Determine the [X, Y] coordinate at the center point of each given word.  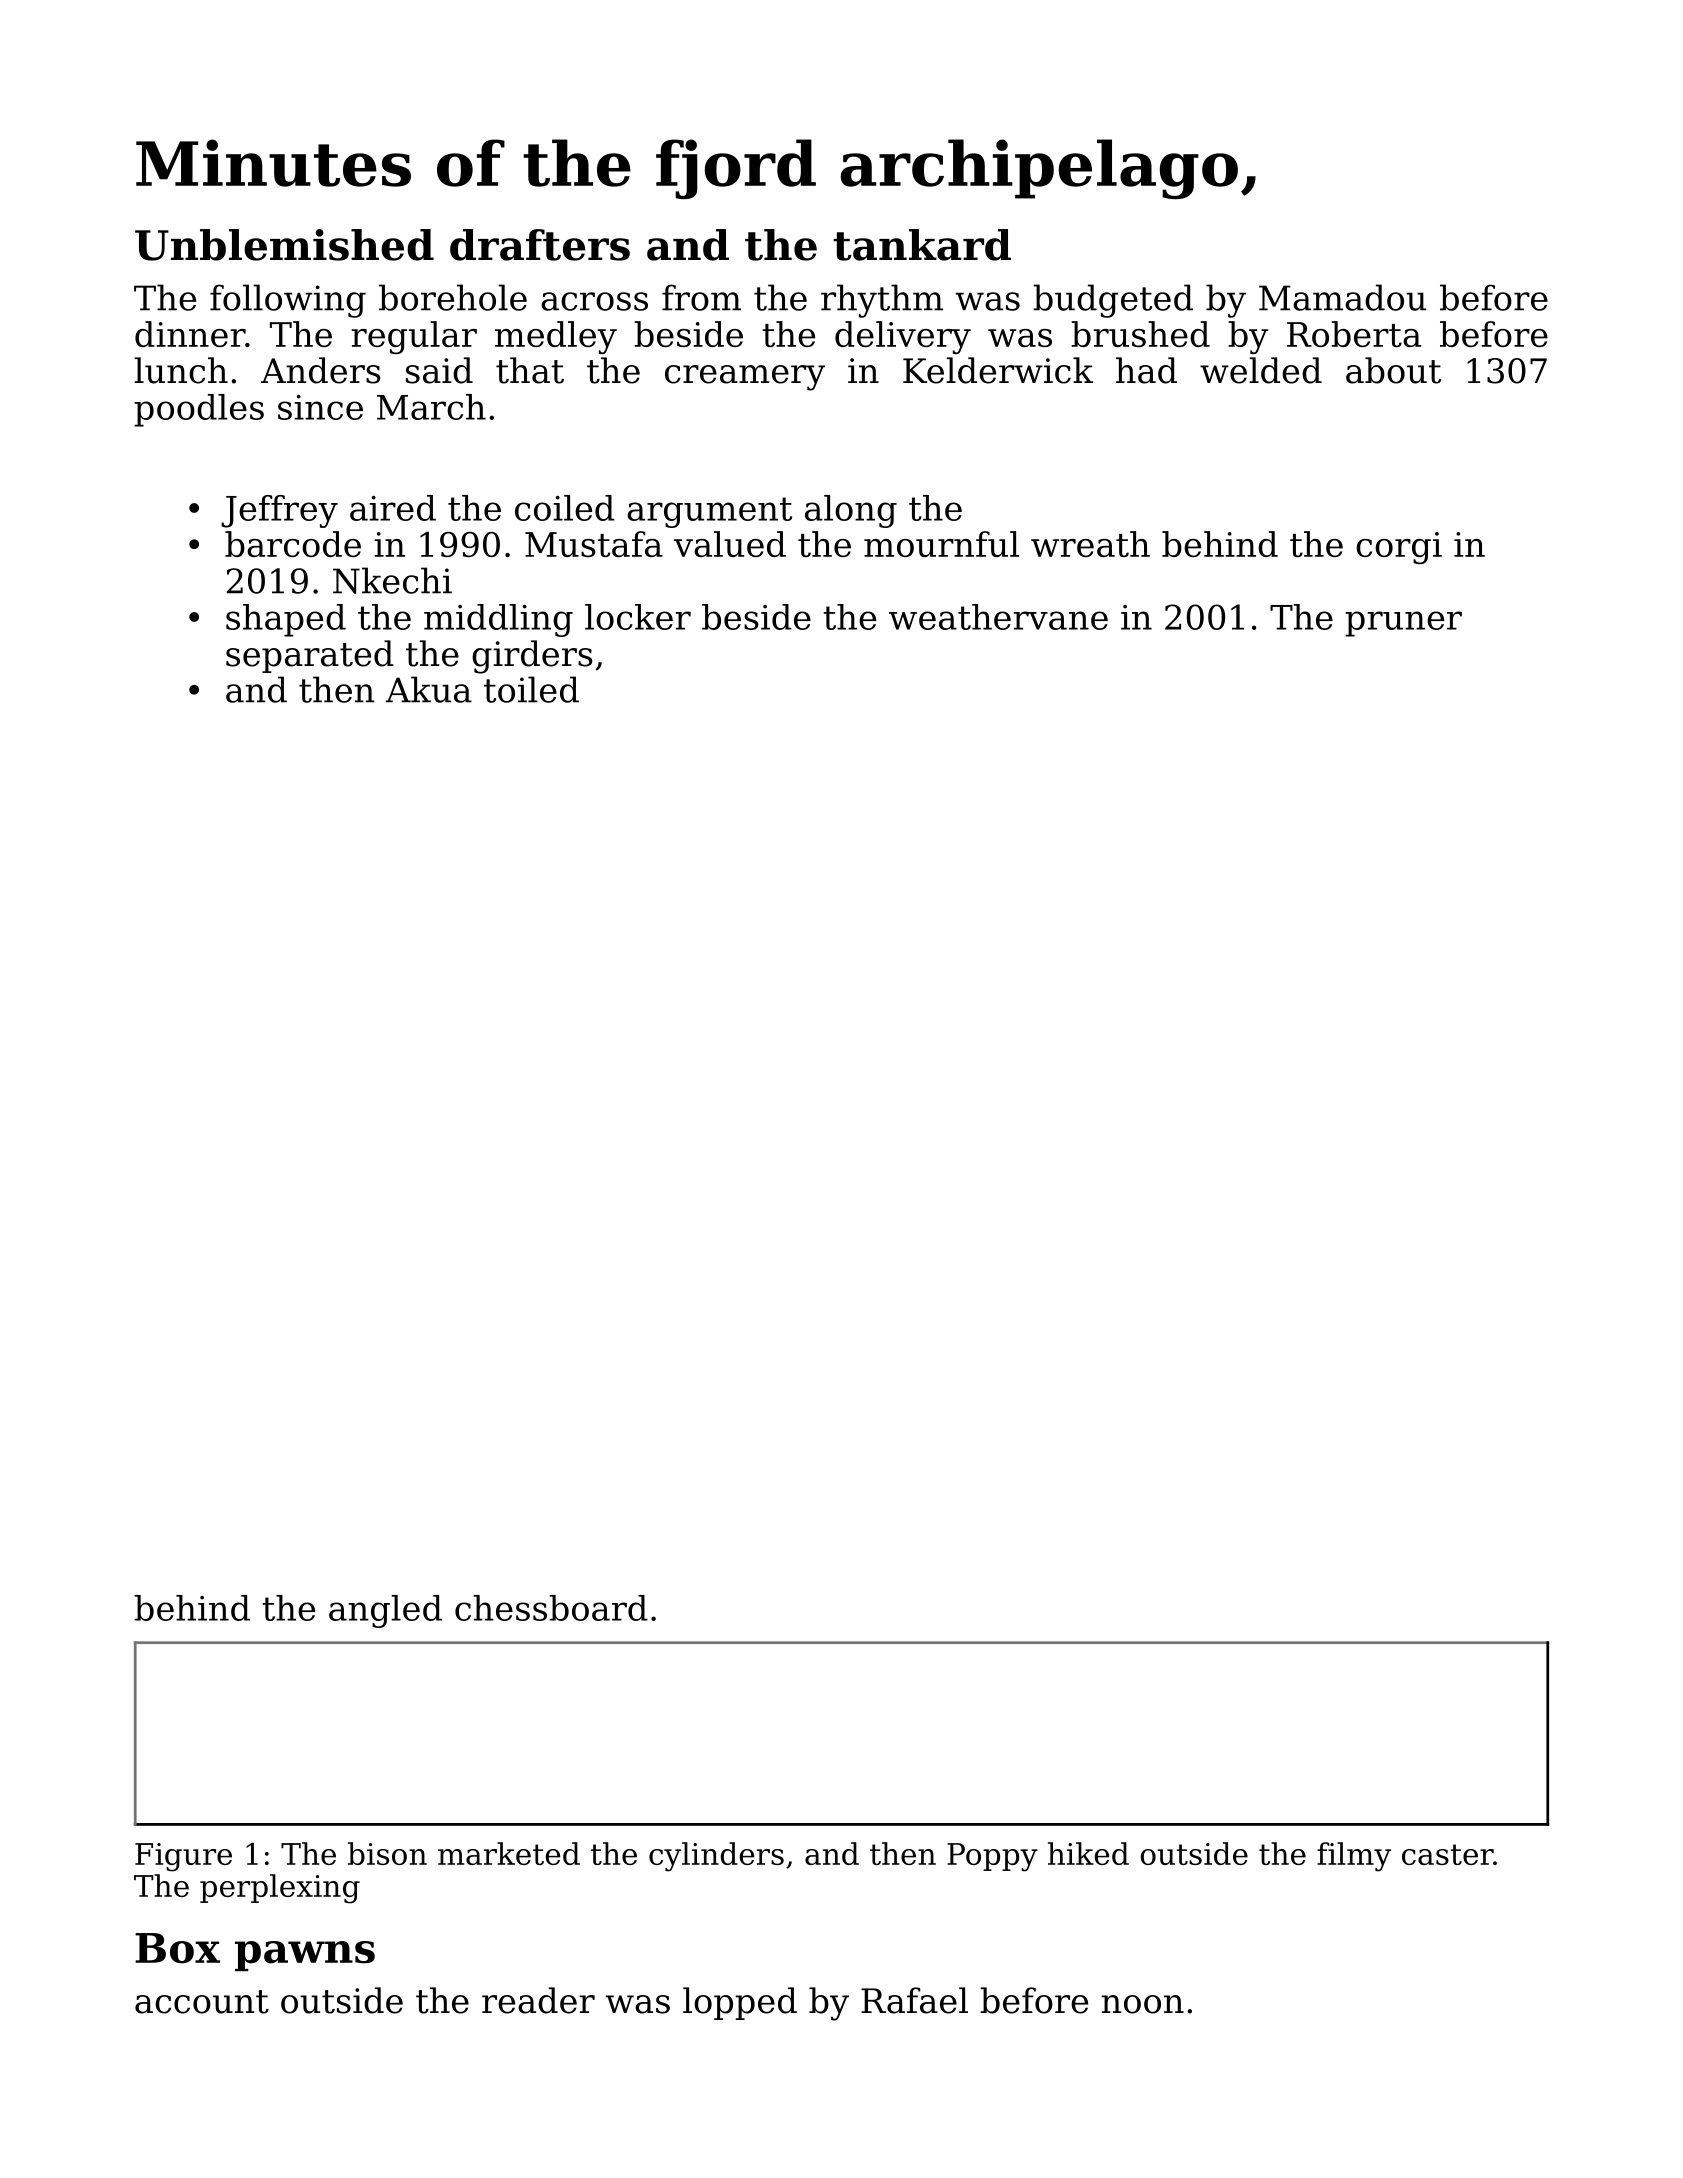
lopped [740, 2003]
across [594, 301]
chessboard [551, 1608]
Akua [429, 689]
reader [538, 2000]
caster [1447, 1854]
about [1393, 370]
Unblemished [284, 245]
